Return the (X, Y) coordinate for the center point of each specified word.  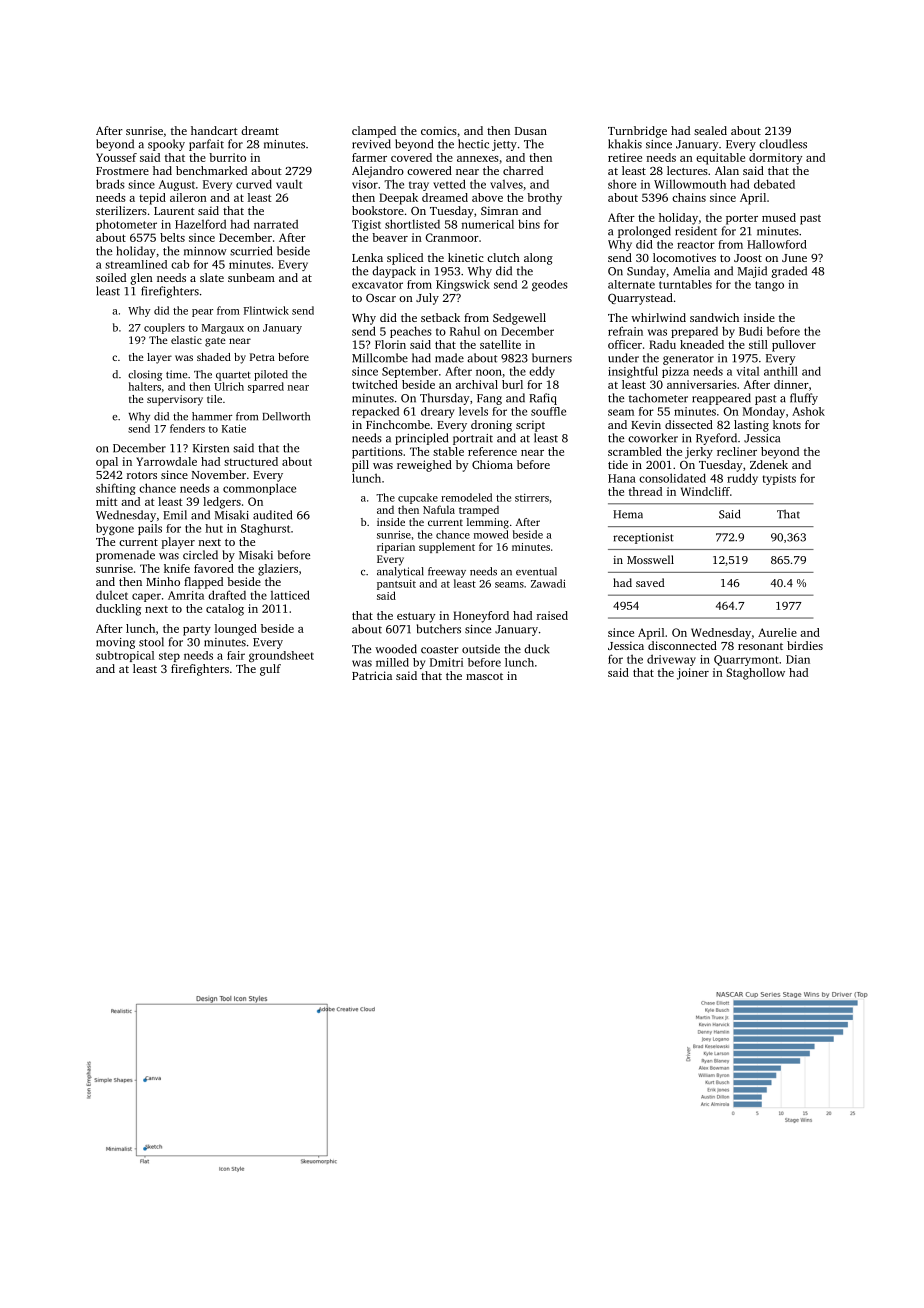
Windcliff (705, 491)
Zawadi (548, 583)
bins (529, 224)
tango (769, 286)
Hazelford (200, 224)
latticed (290, 595)
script (530, 426)
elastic (186, 340)
